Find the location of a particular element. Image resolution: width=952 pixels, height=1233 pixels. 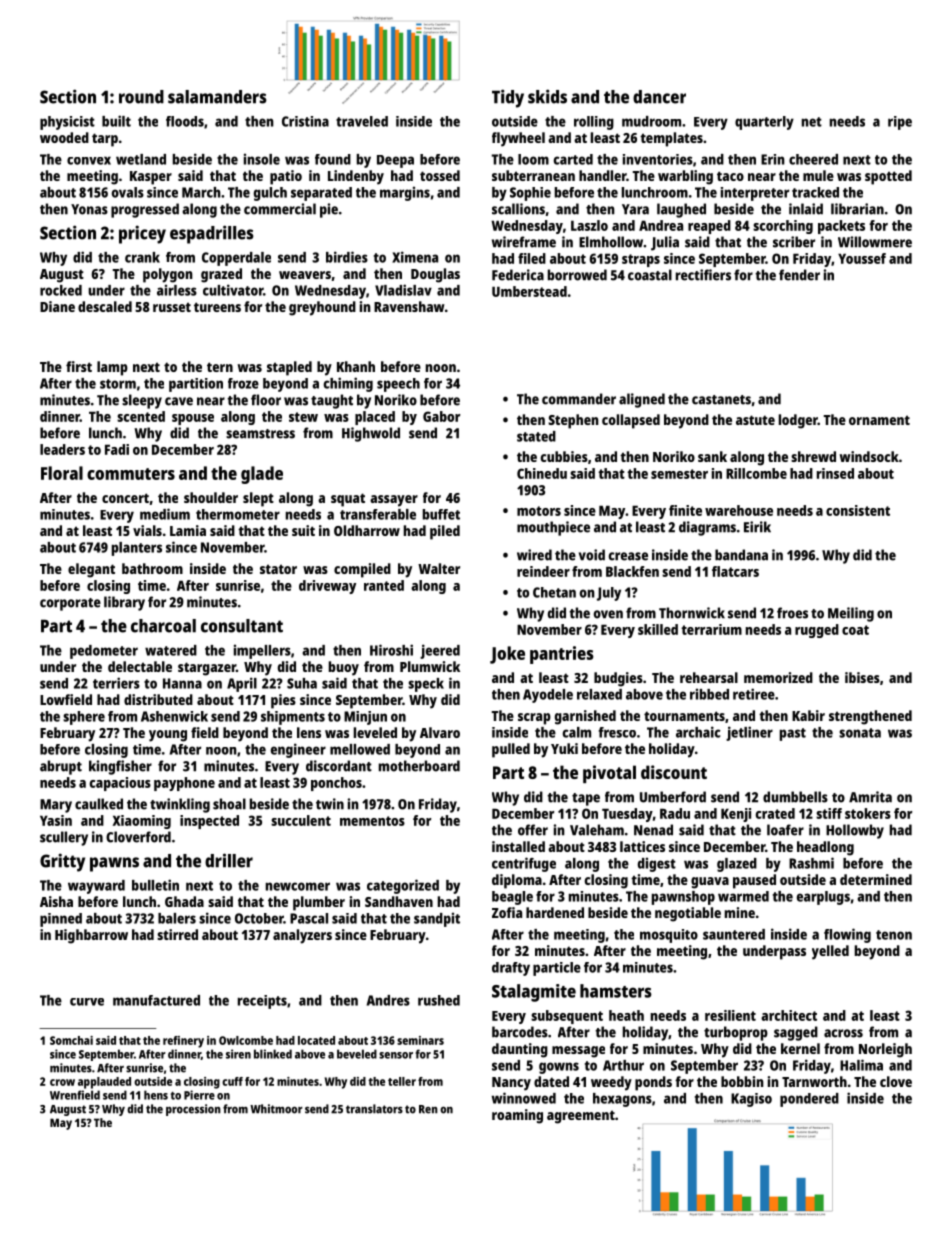

distributed is located at coordinates (158, 699).
